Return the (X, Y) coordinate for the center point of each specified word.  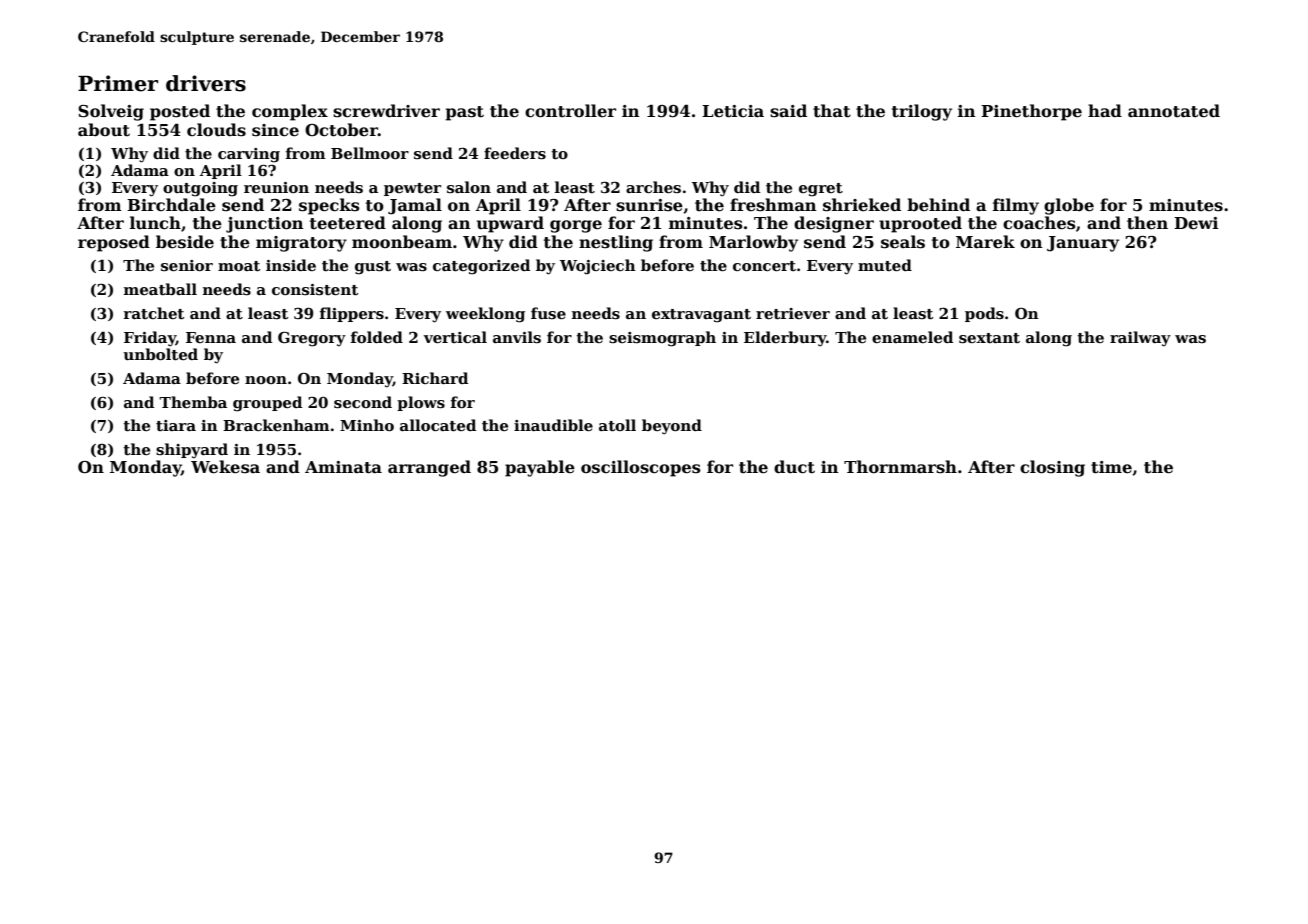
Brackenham (276, 425)
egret (821, 190)
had (1105, 110)
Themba (193, 402)
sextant (989, 338)
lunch (155, 223)
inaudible (553, 425)
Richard (435, 378)
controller (570, 111)
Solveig (111, 112)
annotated (1174, 111)
